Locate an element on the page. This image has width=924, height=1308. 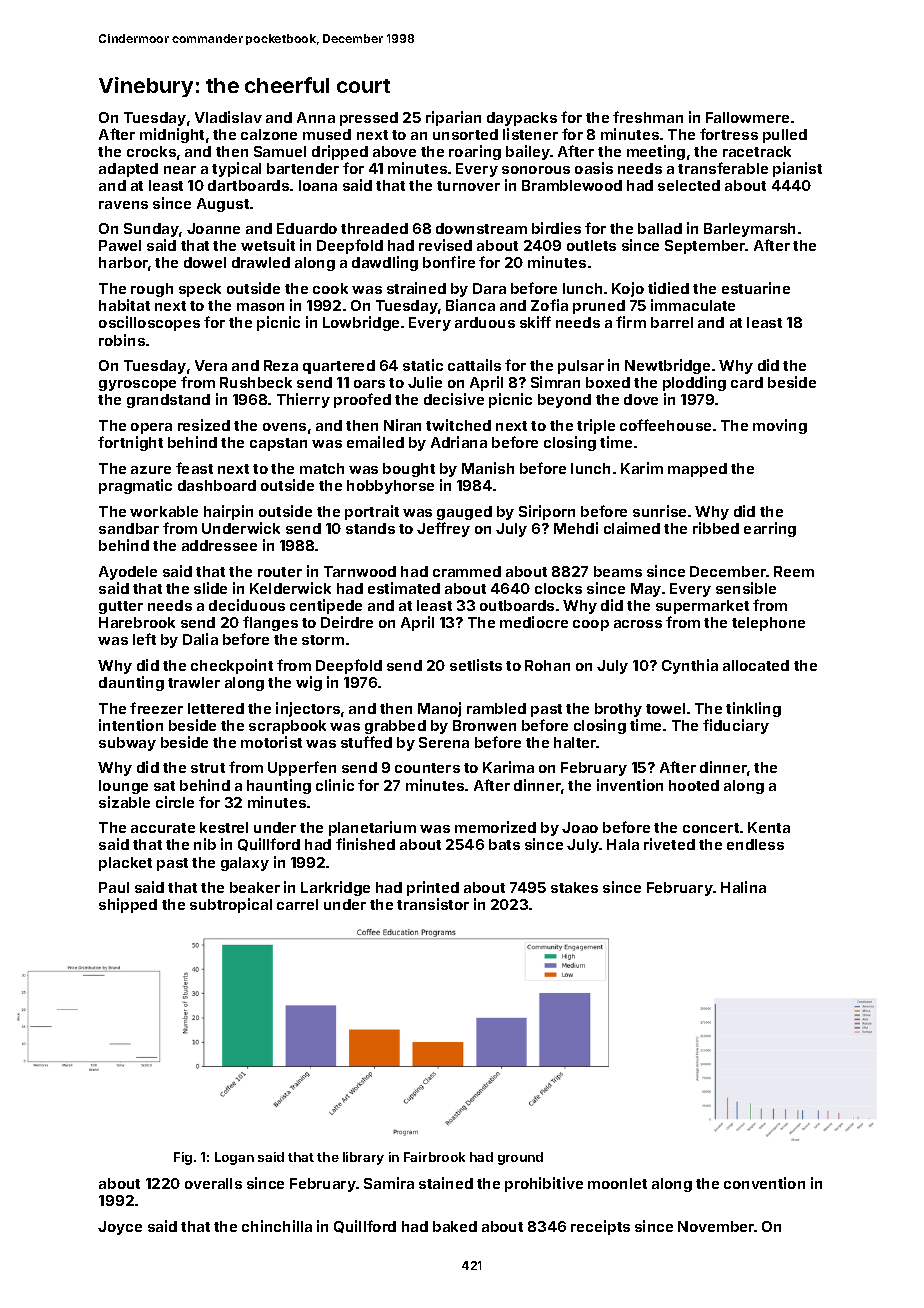
memorized is located at coordinates (495, 827).
